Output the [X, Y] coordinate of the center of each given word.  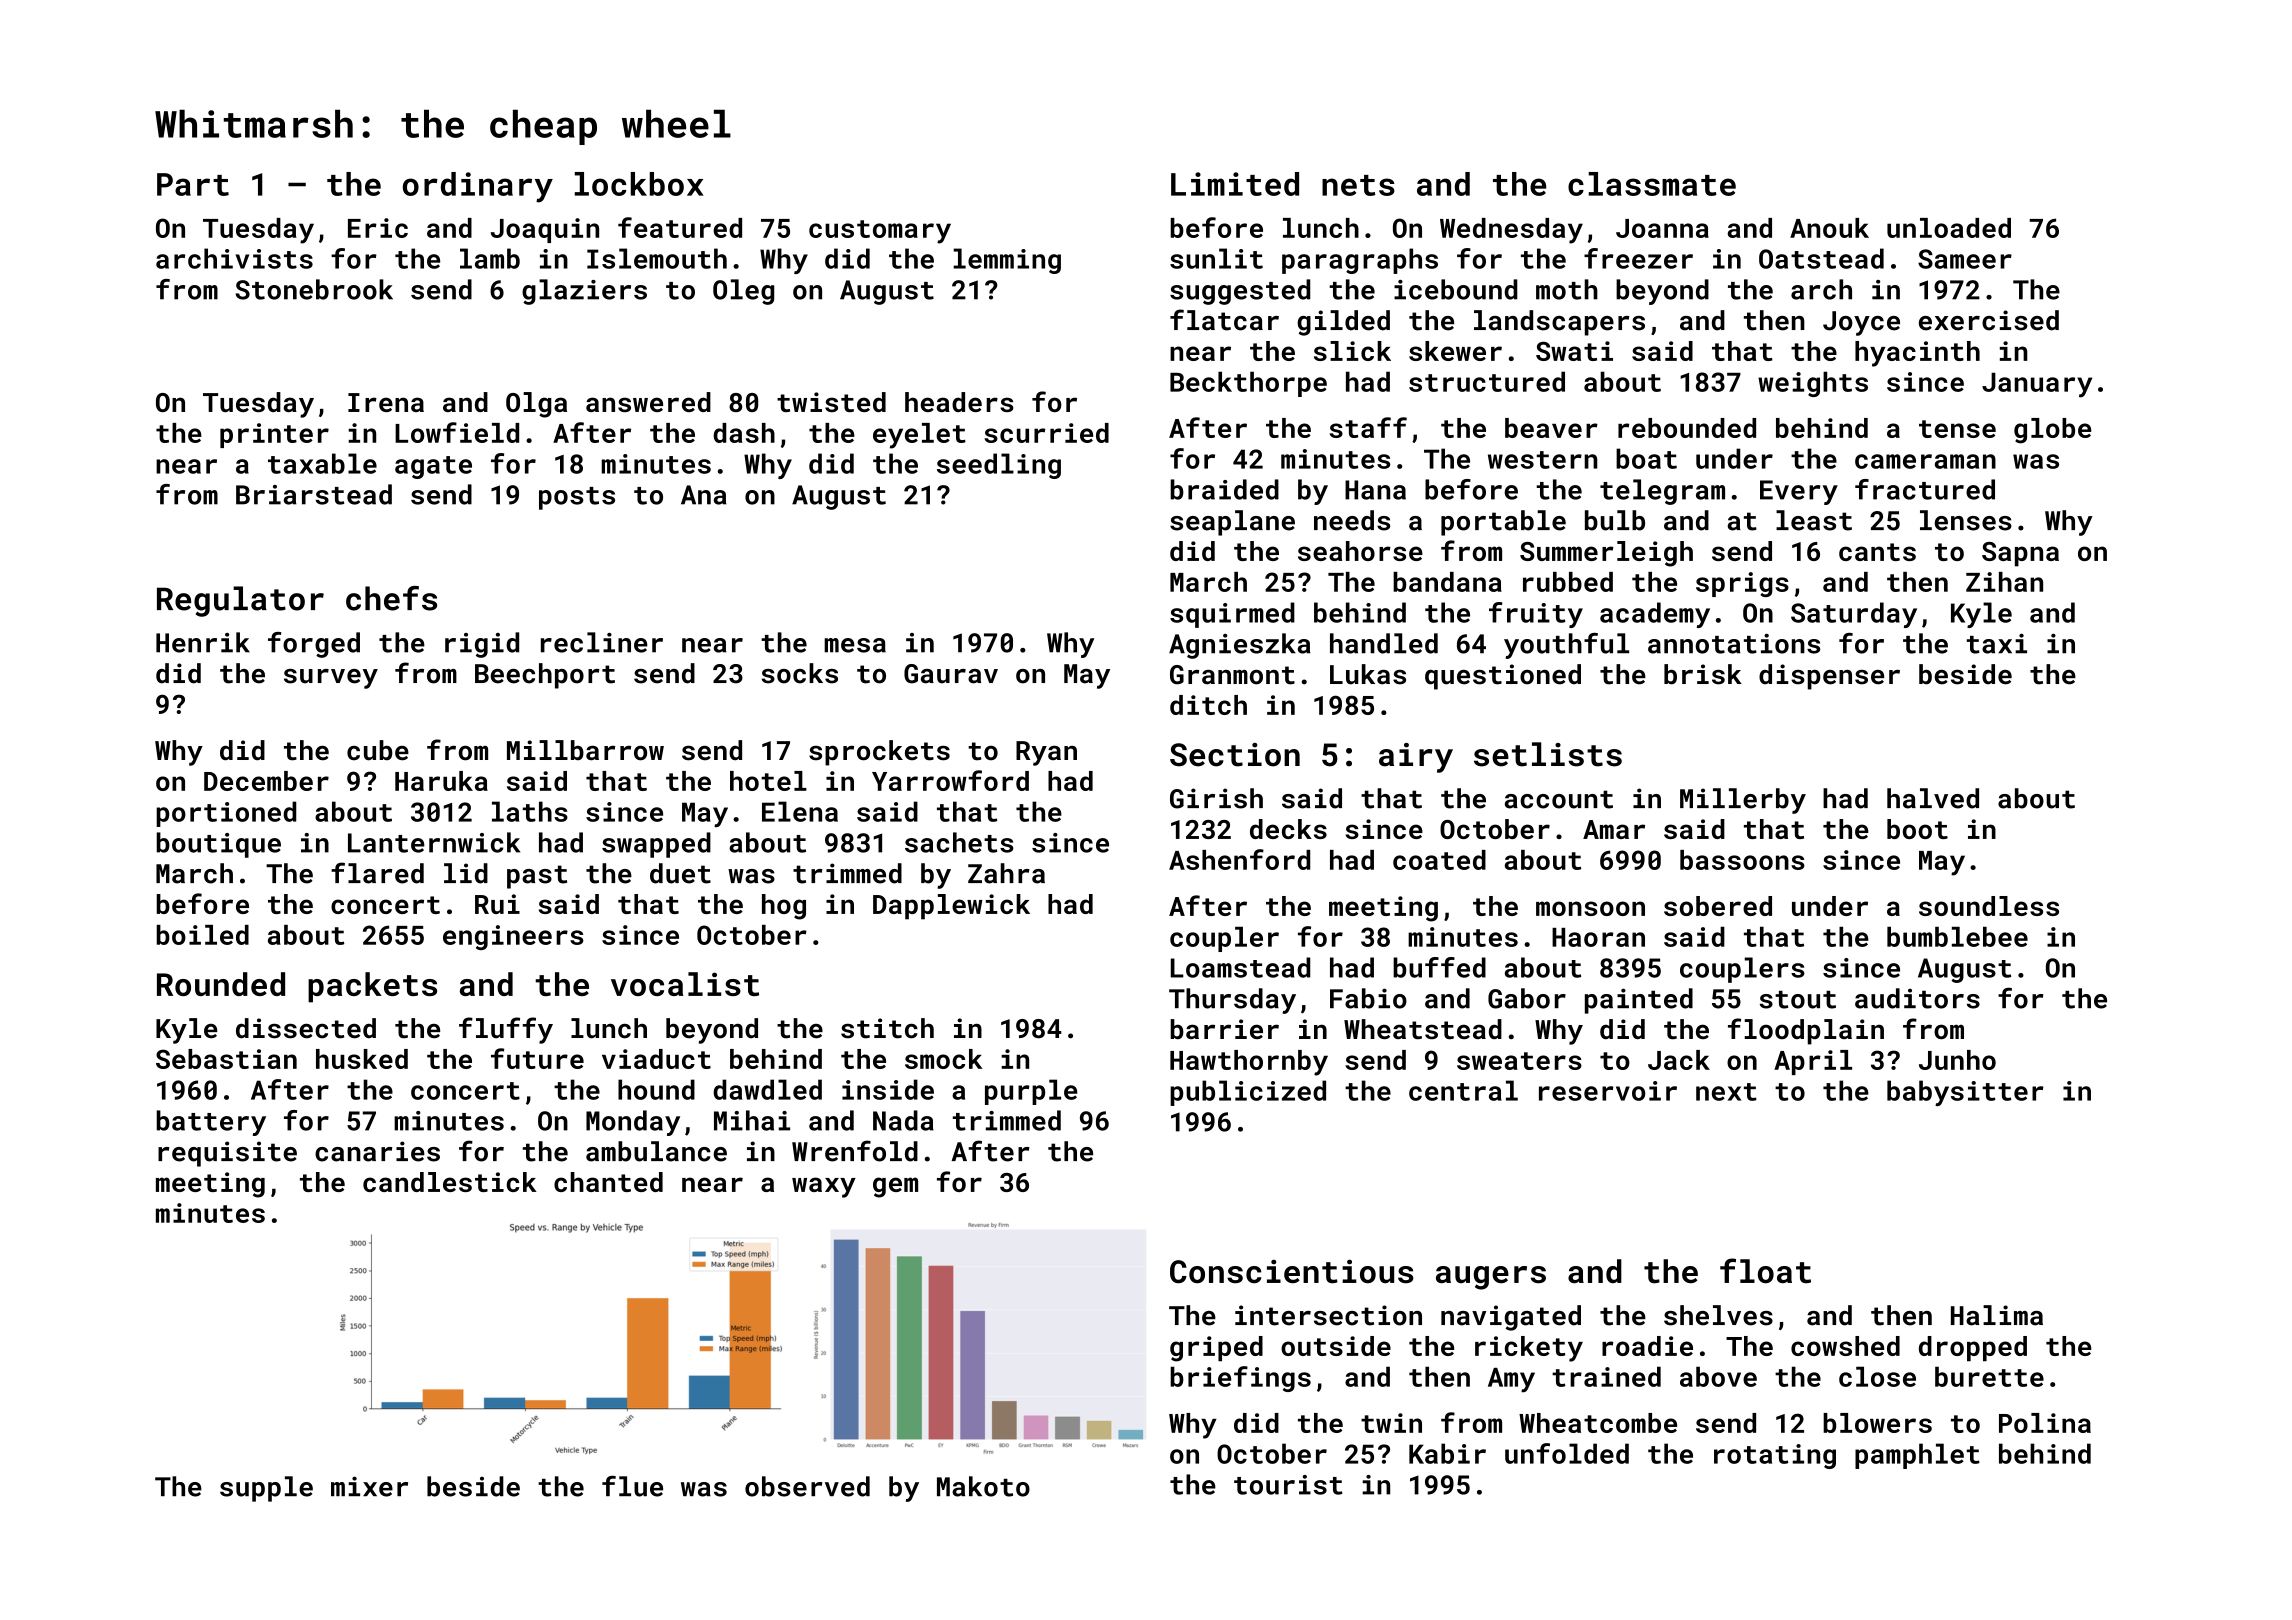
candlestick [450, 1182]
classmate [1652, 184]
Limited [1235, 184]
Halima [1997, 1315]
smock [943, 1059]
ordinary [478, 187]
